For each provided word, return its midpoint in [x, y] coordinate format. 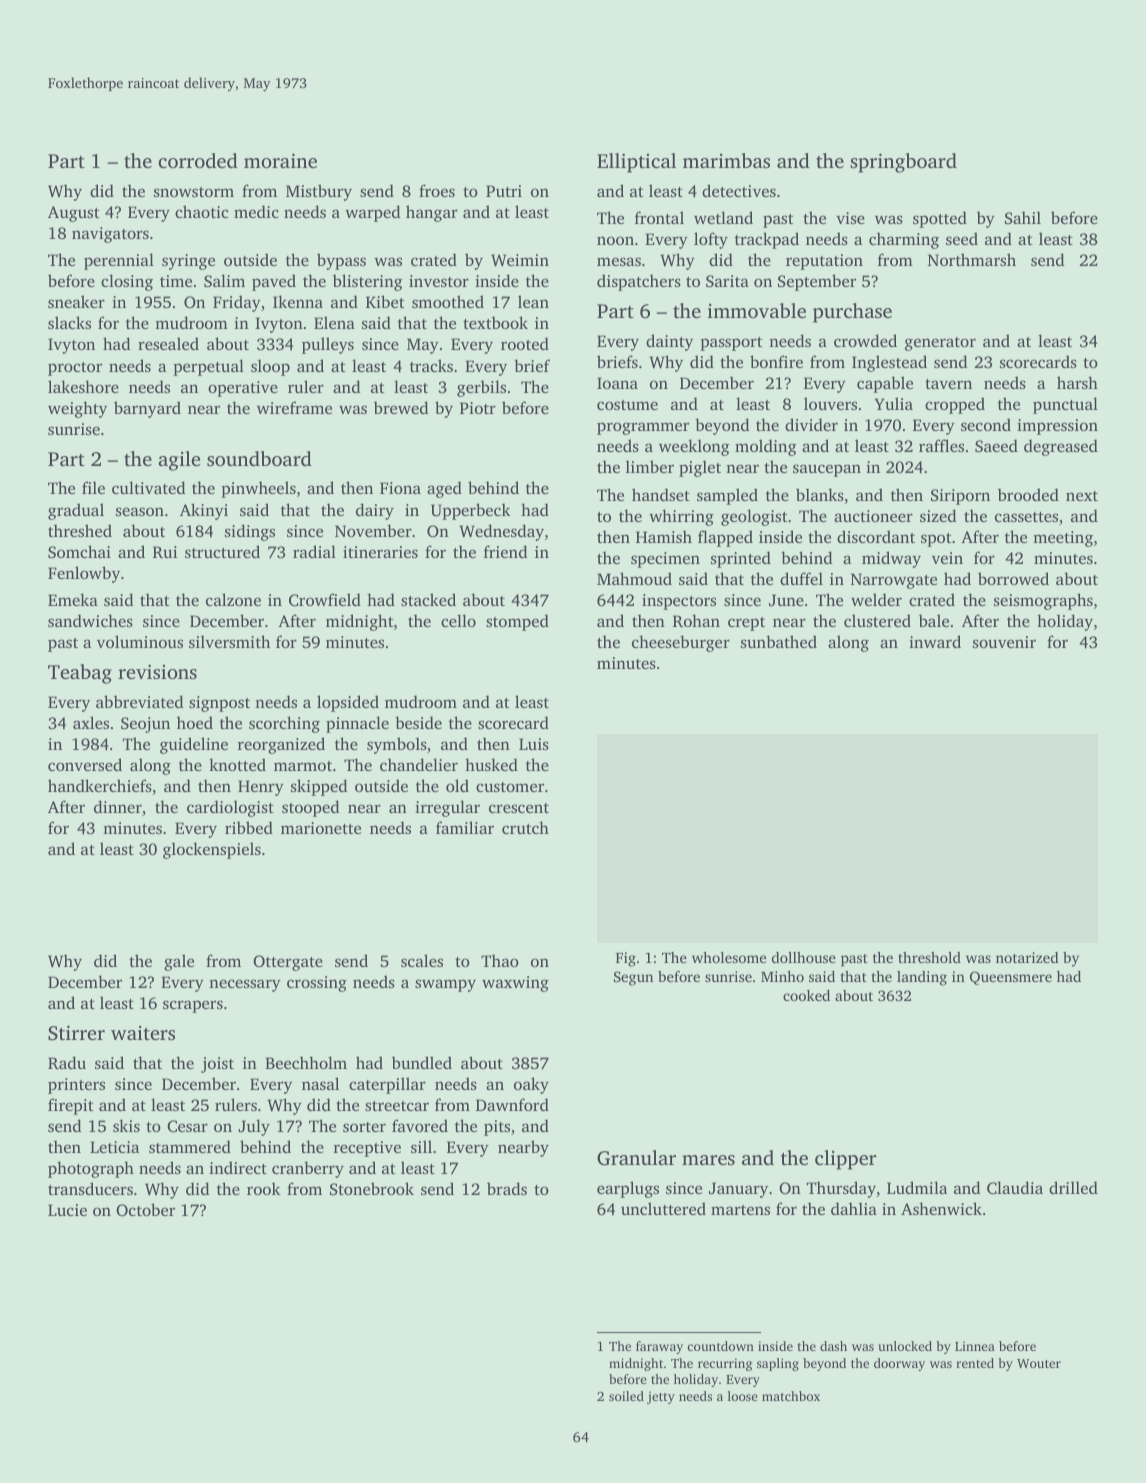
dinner [118, 806]
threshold [929, 957]
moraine [280, 160]
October [145, 1209]
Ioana [617, 383]
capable [885, 384]
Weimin [520, 260]
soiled [626, 1396]
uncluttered [663, 1208]
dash [833, 1346]
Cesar [187, 1126]
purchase [852, 313]
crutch [525, 827]
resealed [168, 343]
